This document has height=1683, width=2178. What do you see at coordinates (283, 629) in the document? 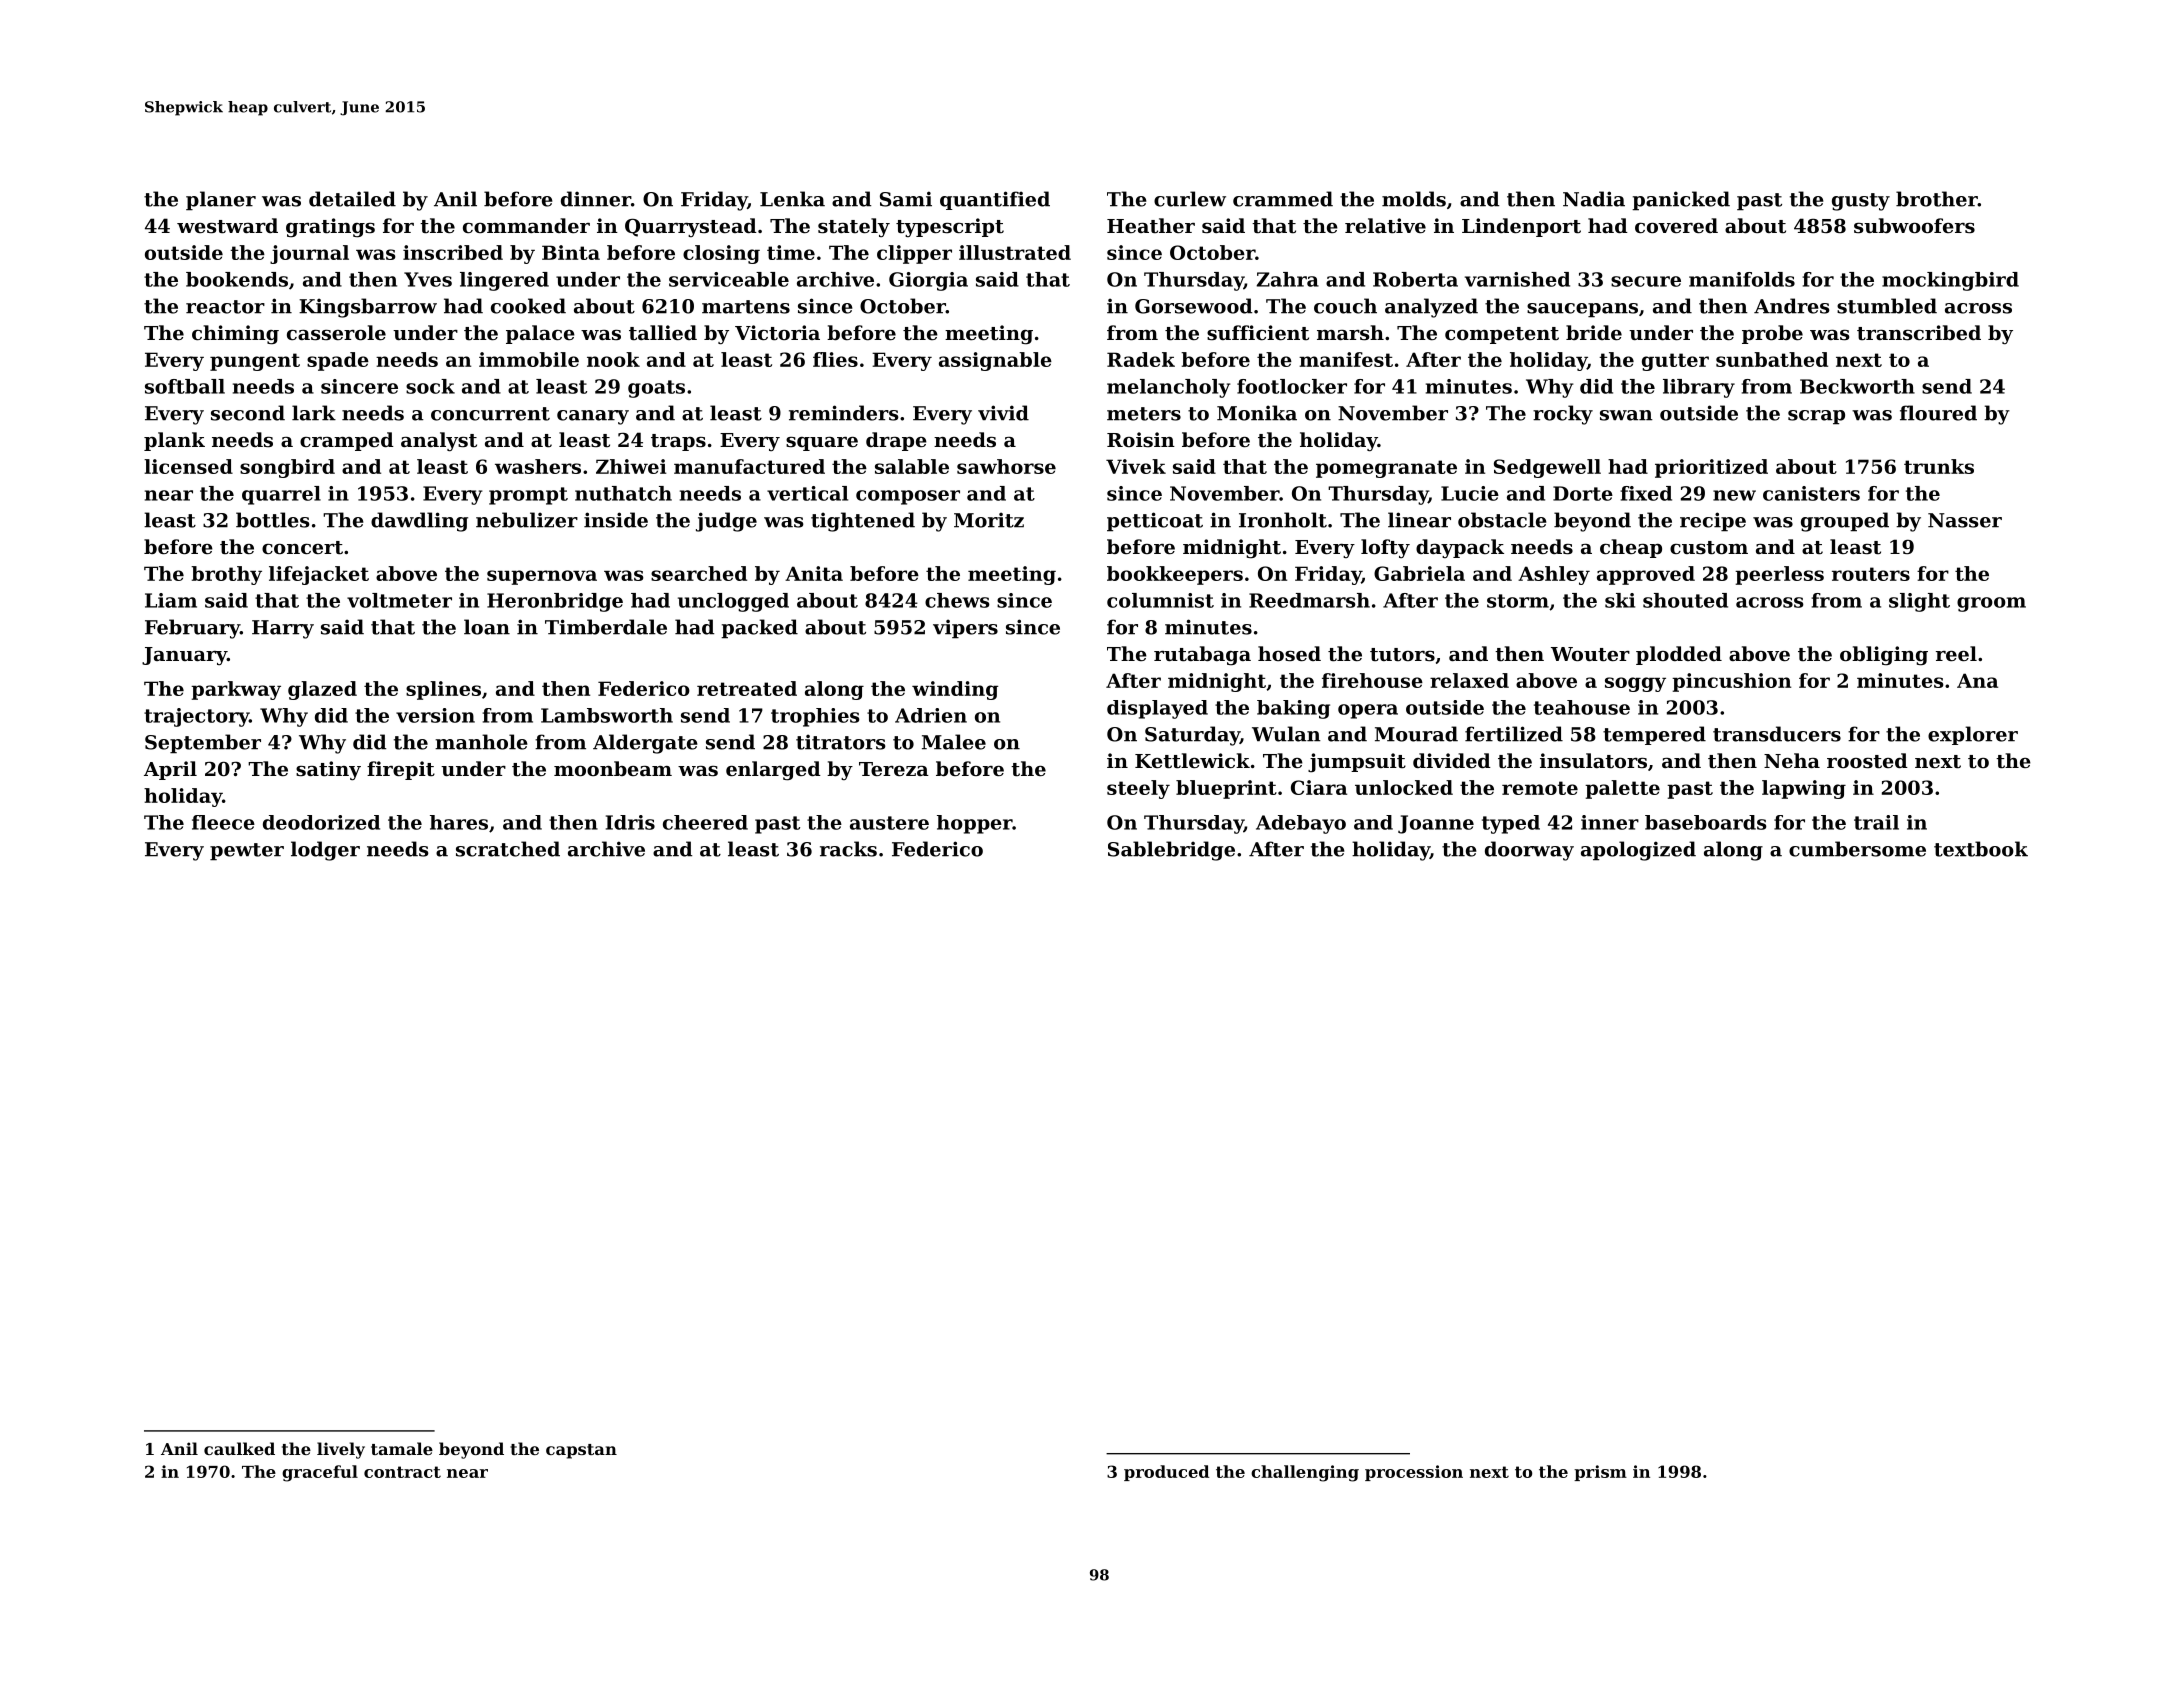
I see `Harry` at bounding box center [283, 629].
